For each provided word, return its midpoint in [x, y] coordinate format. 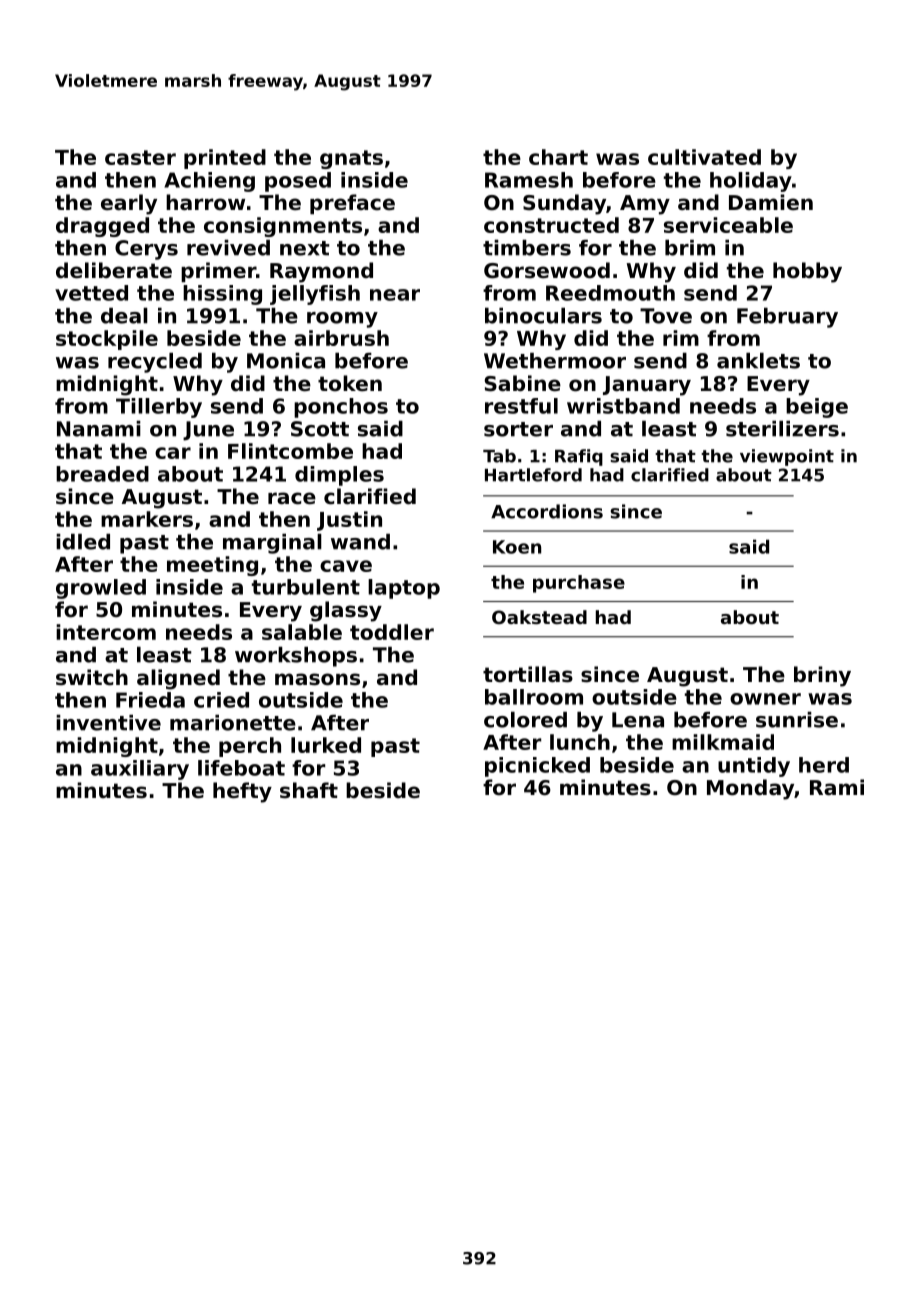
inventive [108, 723]
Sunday [564, 204]
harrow [205, 202]
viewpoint [787, 457]
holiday [751, 182]
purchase [579, 584]
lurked [326, 745]
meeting [212, 566]
